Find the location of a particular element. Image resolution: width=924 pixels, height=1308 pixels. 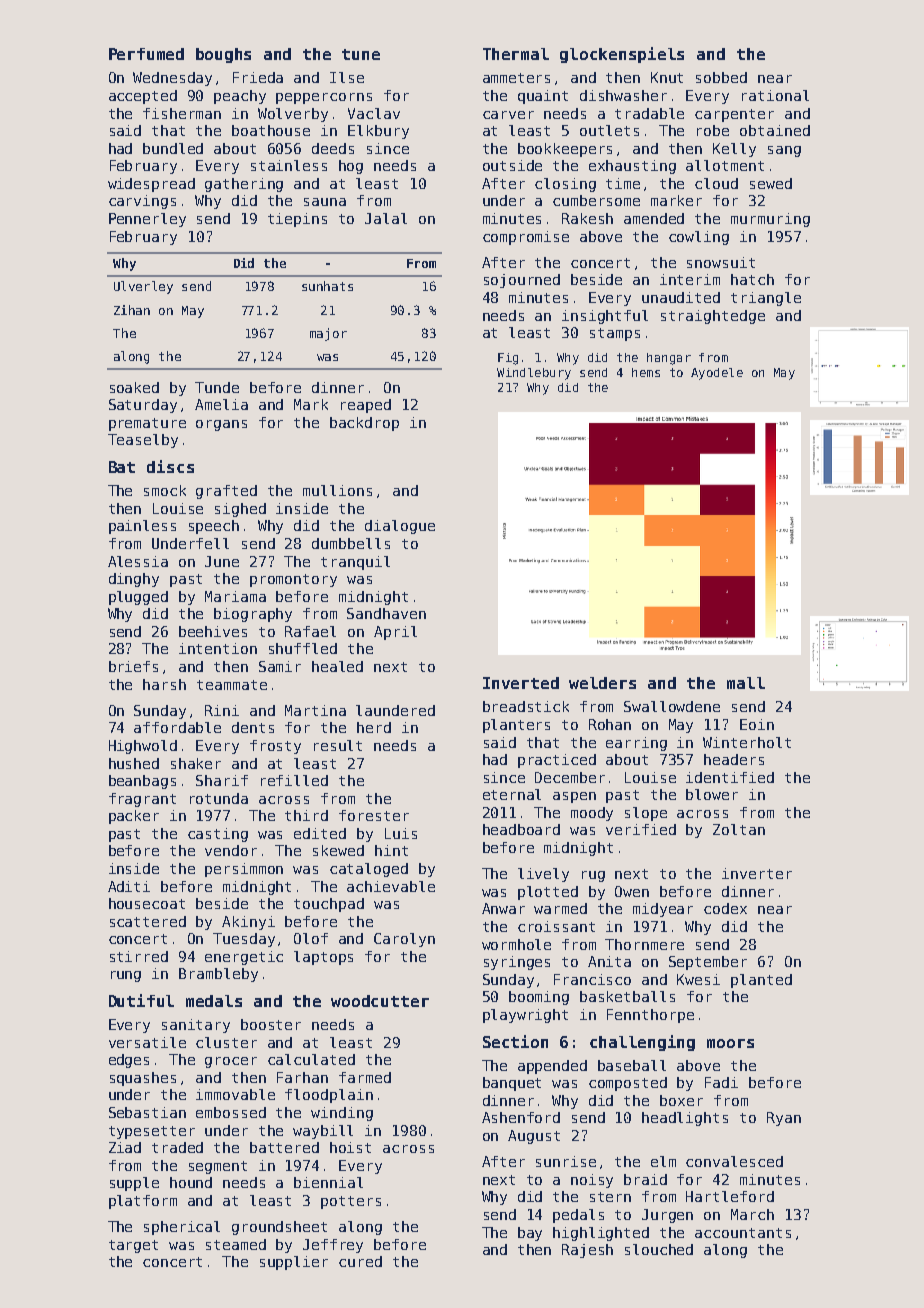

promontory is located at coordinates (293, 580).
